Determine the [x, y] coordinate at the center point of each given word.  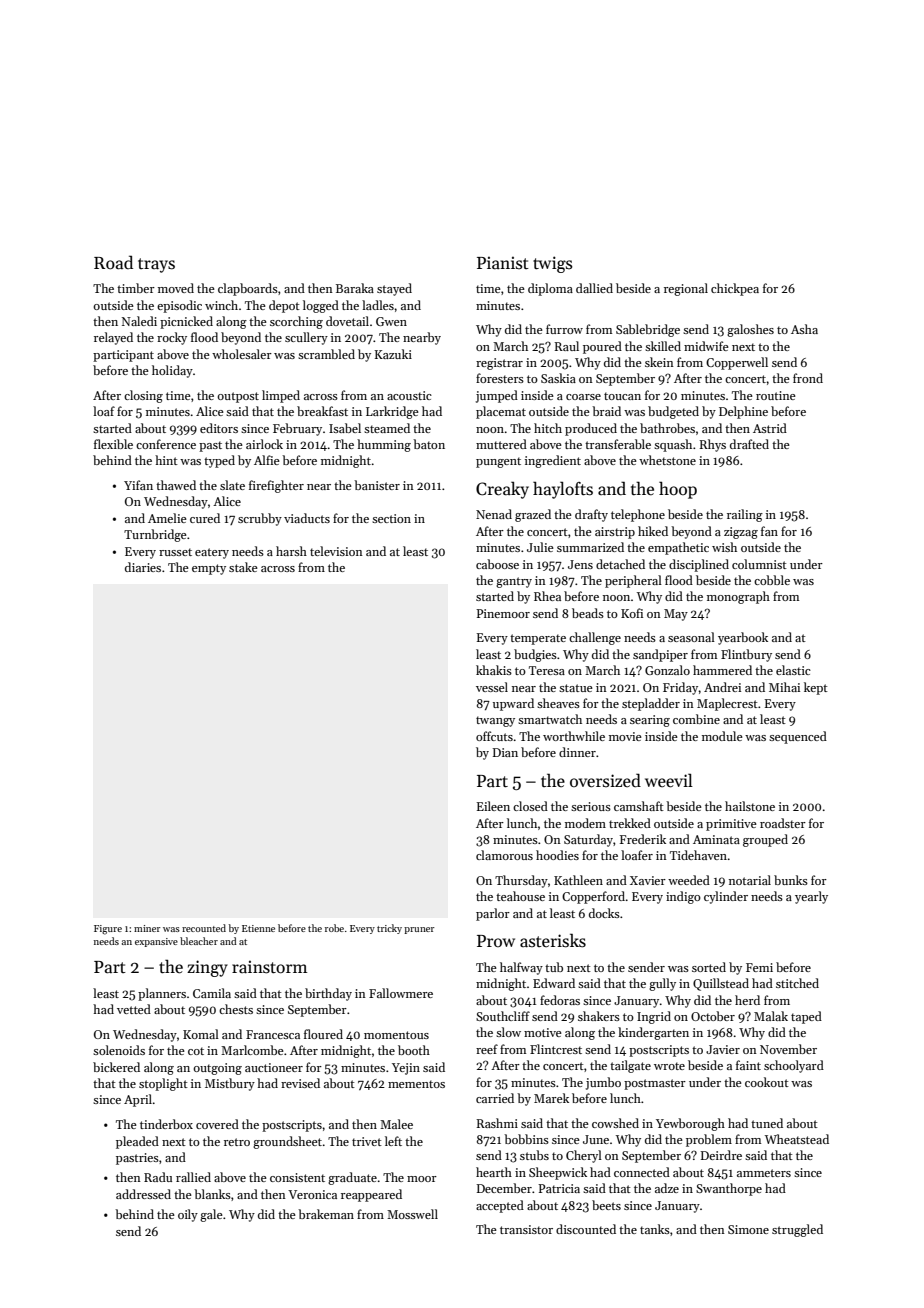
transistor [526, 1229]
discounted [586, 1229]
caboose [497, 564]
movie [625, 736]
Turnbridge [155, 535]
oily [188, 1215]
